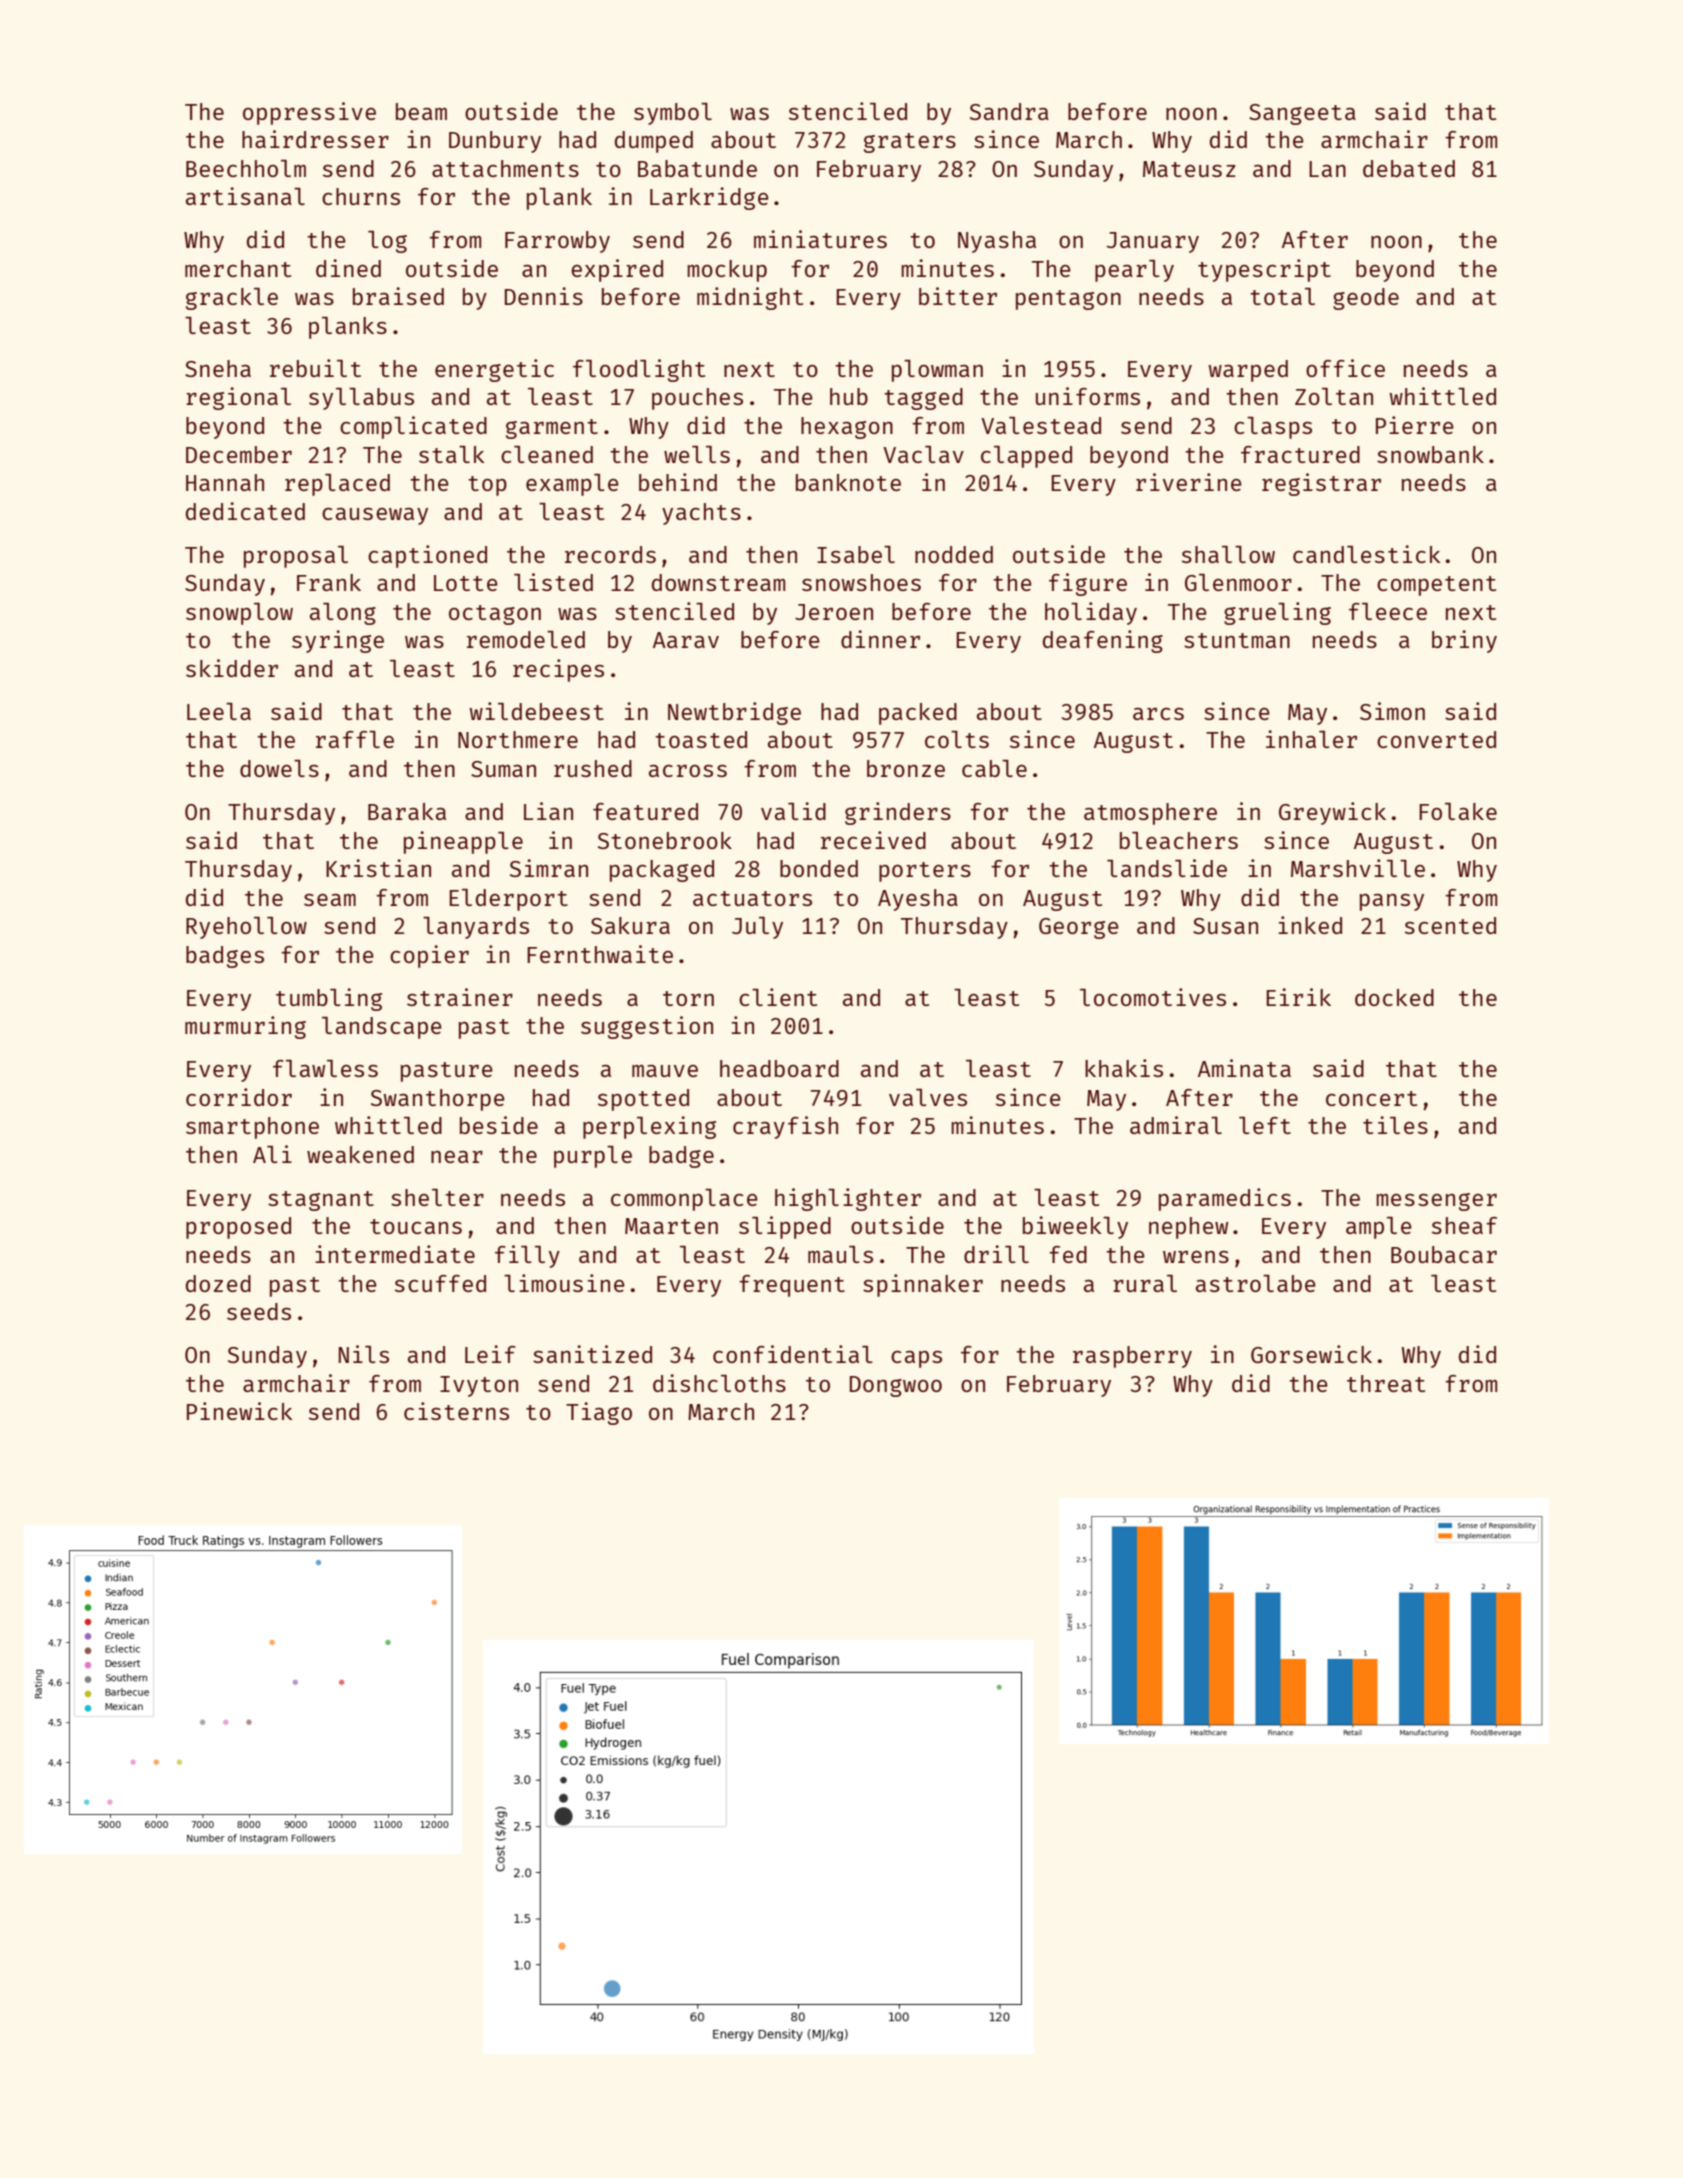 This image has width=1683, height=2178. I want to click on Sangeeta, so click(1302, 114).
